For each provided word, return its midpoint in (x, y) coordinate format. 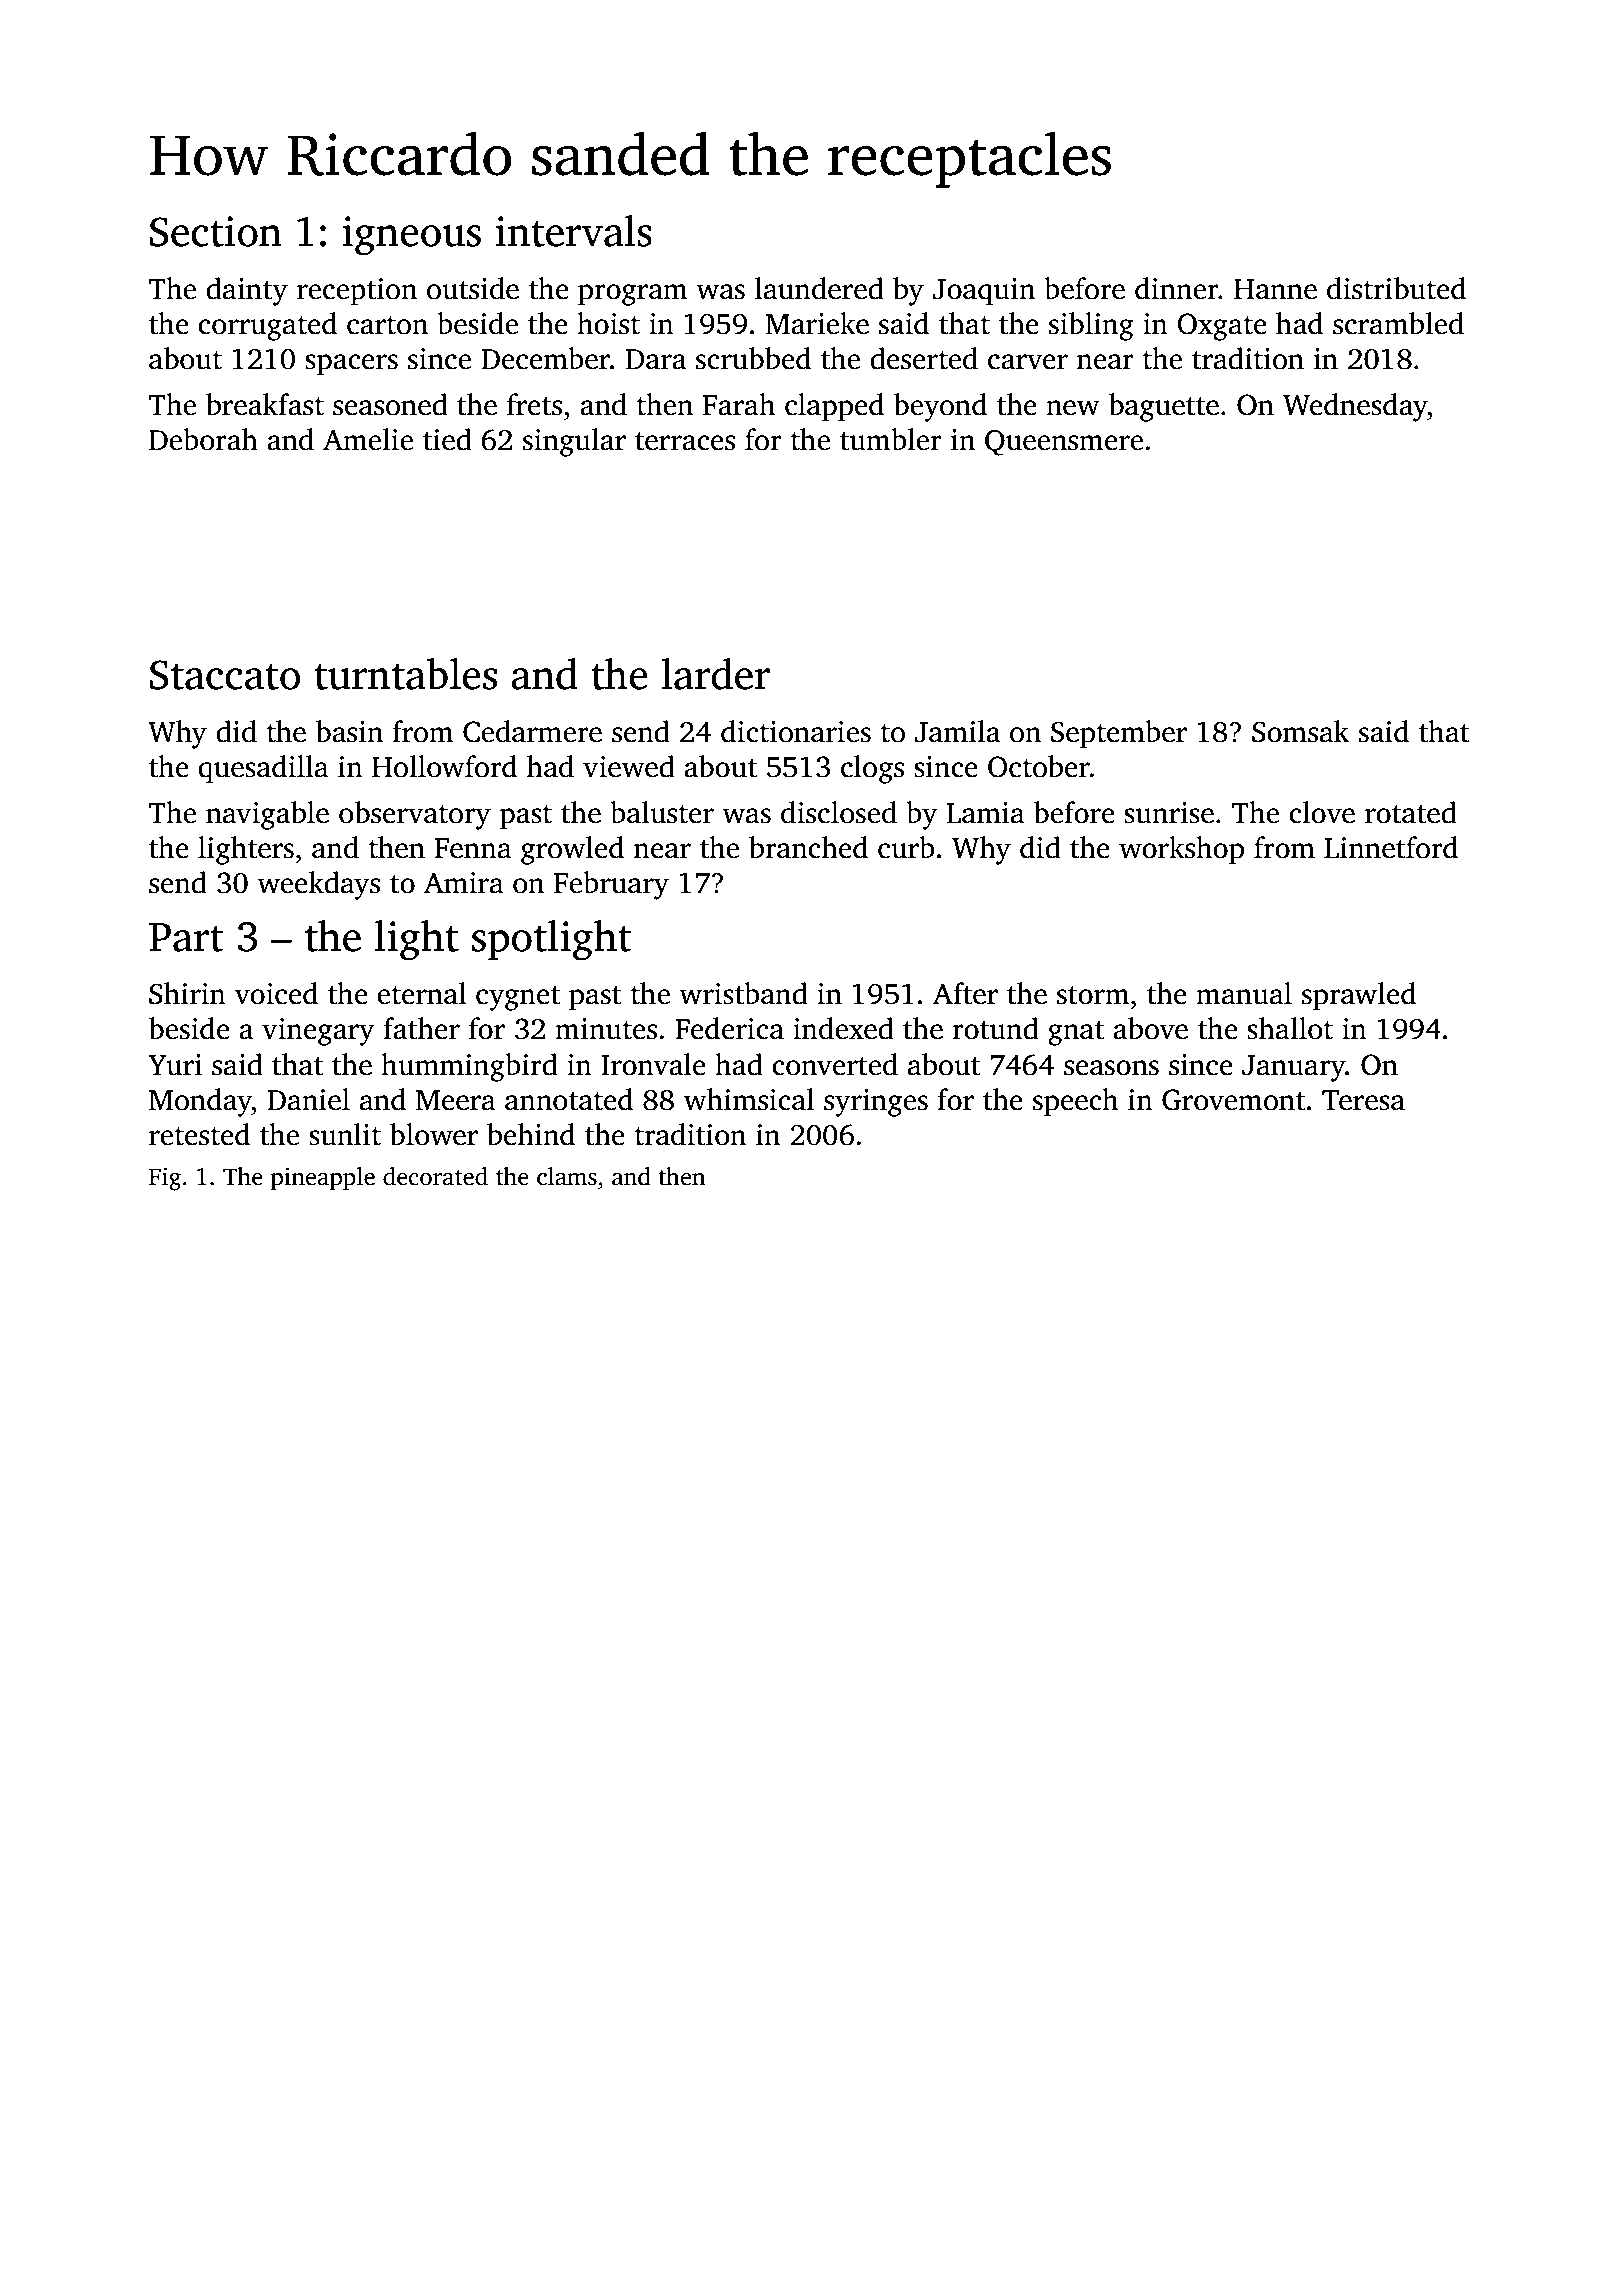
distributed (1396, 288)
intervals (573, 231)
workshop (1181, 850)
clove (1322, 812)
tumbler (890, 439)
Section (216, 231)
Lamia (985, 813)
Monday (200, 1102)
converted (835, 1064)
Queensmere (1064, 443)
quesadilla (263, 769)
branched (808, 847)
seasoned (390, 404)
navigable (267, 815)
